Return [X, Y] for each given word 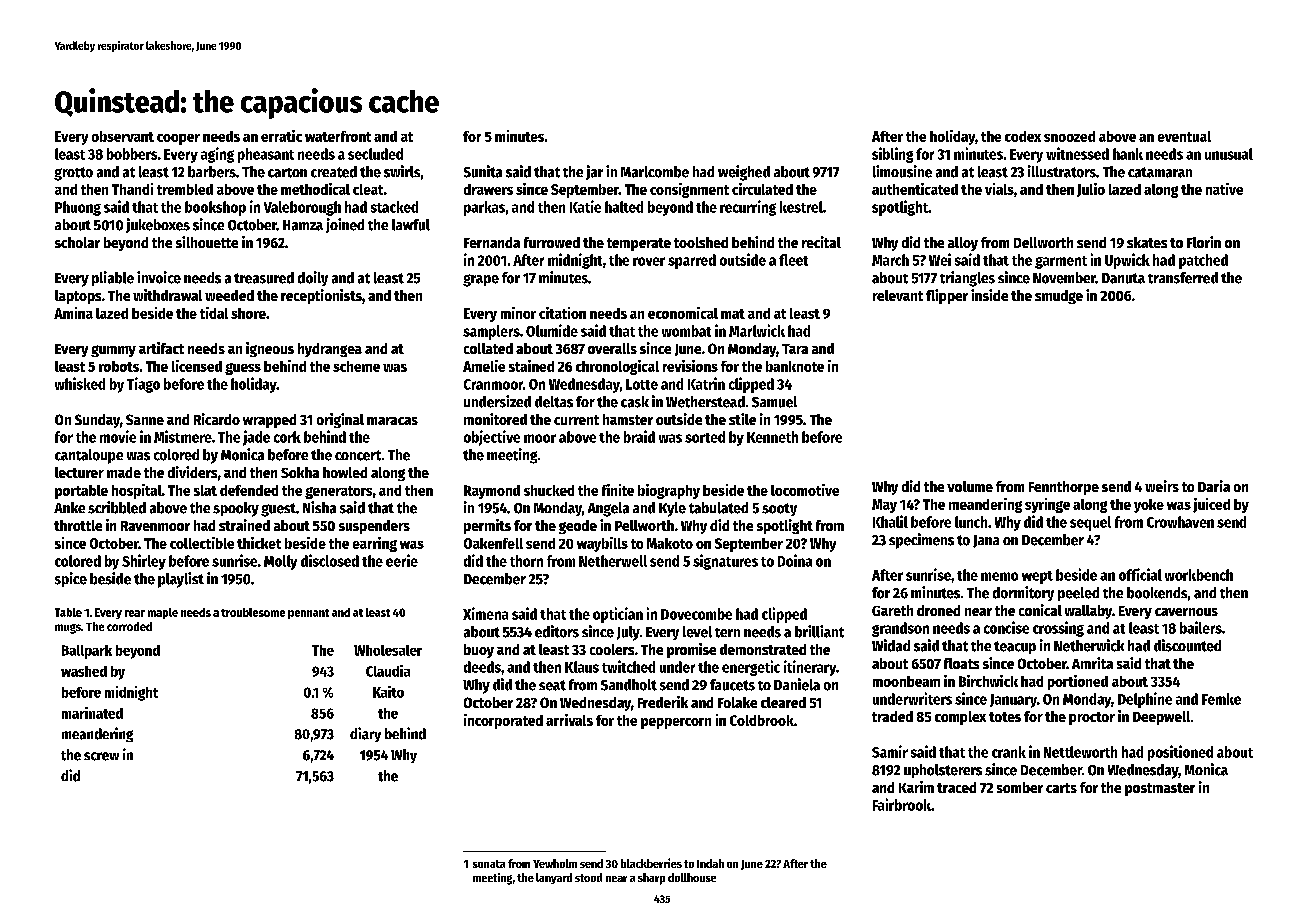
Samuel [774, 402]
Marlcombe [655, 172]
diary [365, 734]
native [1224, 189]
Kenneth [772, 437]
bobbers [132, 154]
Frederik [663, 702]
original [340, 420]
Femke [1221, 699]
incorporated [503, 721]
